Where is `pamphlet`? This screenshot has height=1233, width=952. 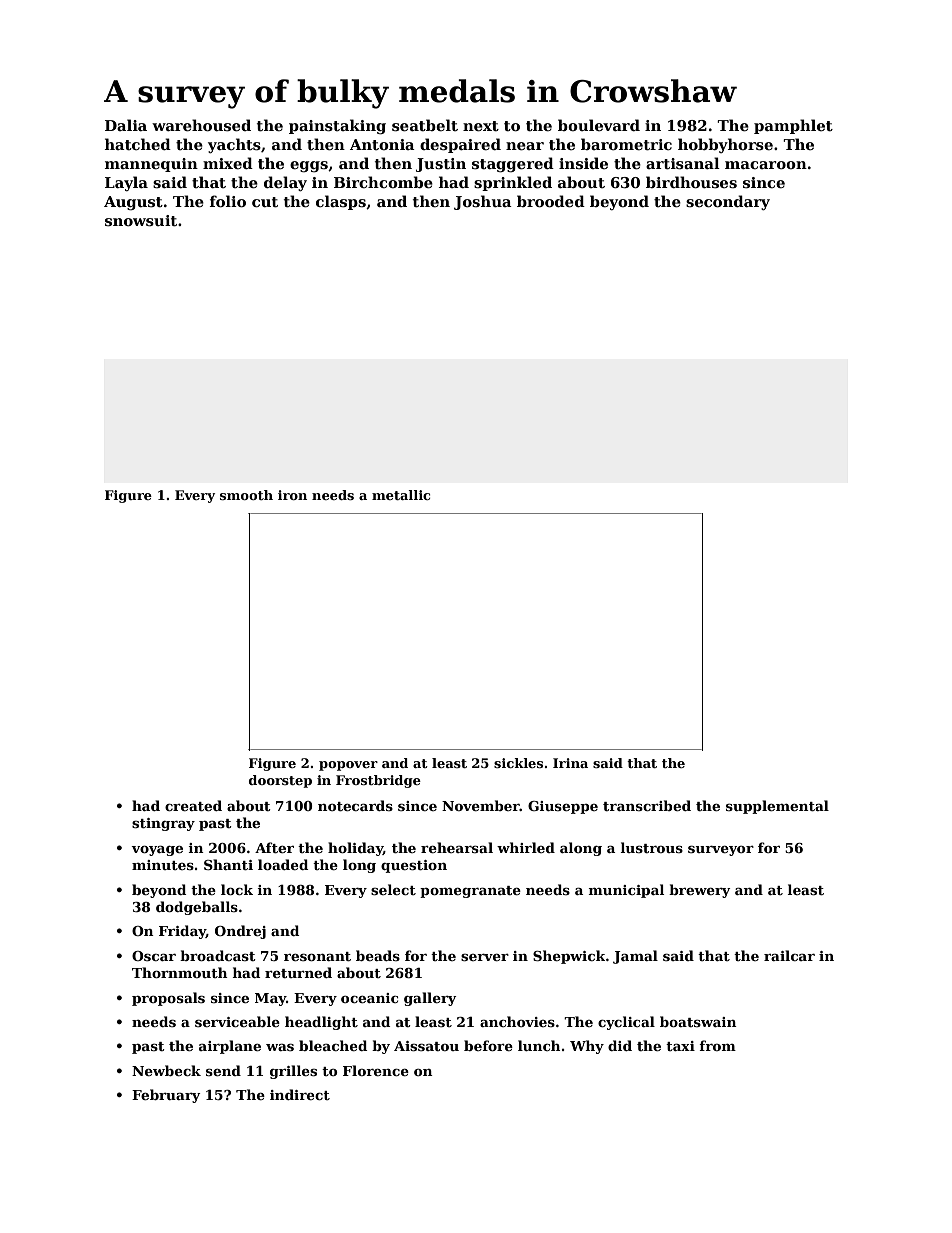
pamphlet is located at coordinates (793, 126).
